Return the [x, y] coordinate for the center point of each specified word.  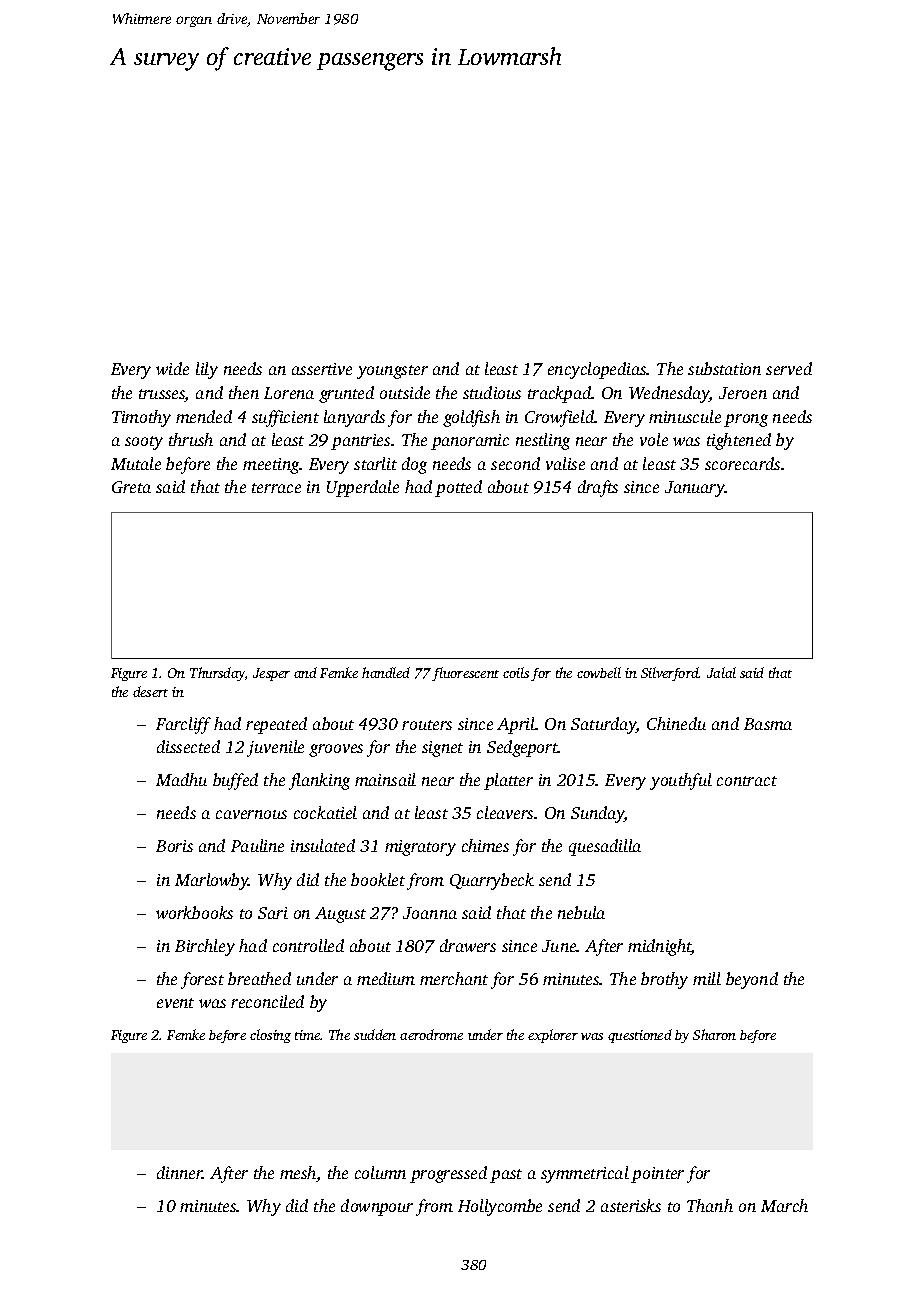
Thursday [217, 674]
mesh [298, 1174]
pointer [657, 1175]
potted [458, 488]
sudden [375, 1034]
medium [386, 978]
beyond [752, 980]
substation [724, 368]
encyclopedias [597, 370]
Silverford [670, 674]
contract [747, 781]
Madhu [181, 779]
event [175, 1003]
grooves [336, 750]
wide [172, 368]
